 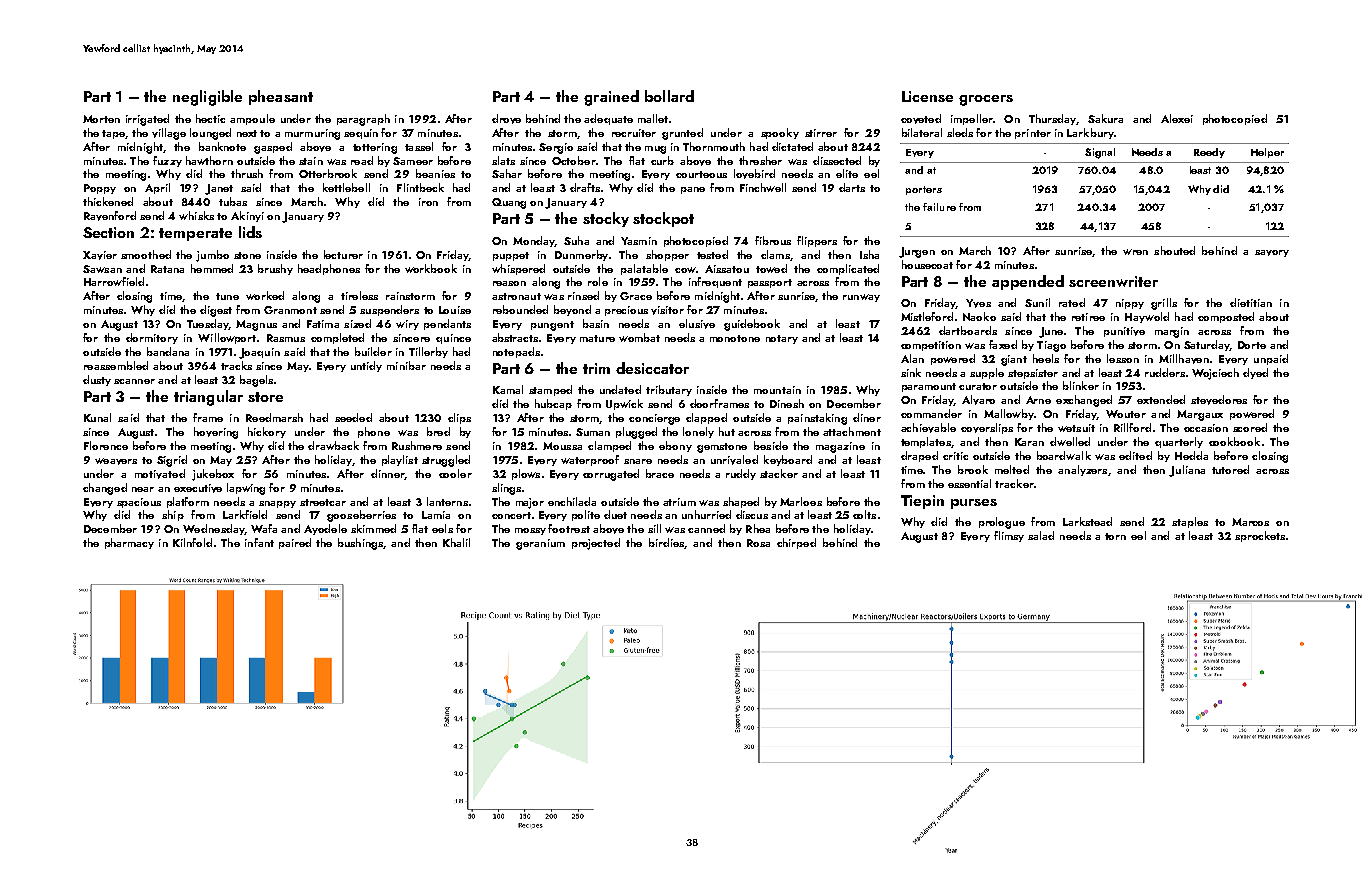 What do you see at coordinates (1172, 332) in the screenshot?
I see `margin` at bounding box center [1172, 332].
